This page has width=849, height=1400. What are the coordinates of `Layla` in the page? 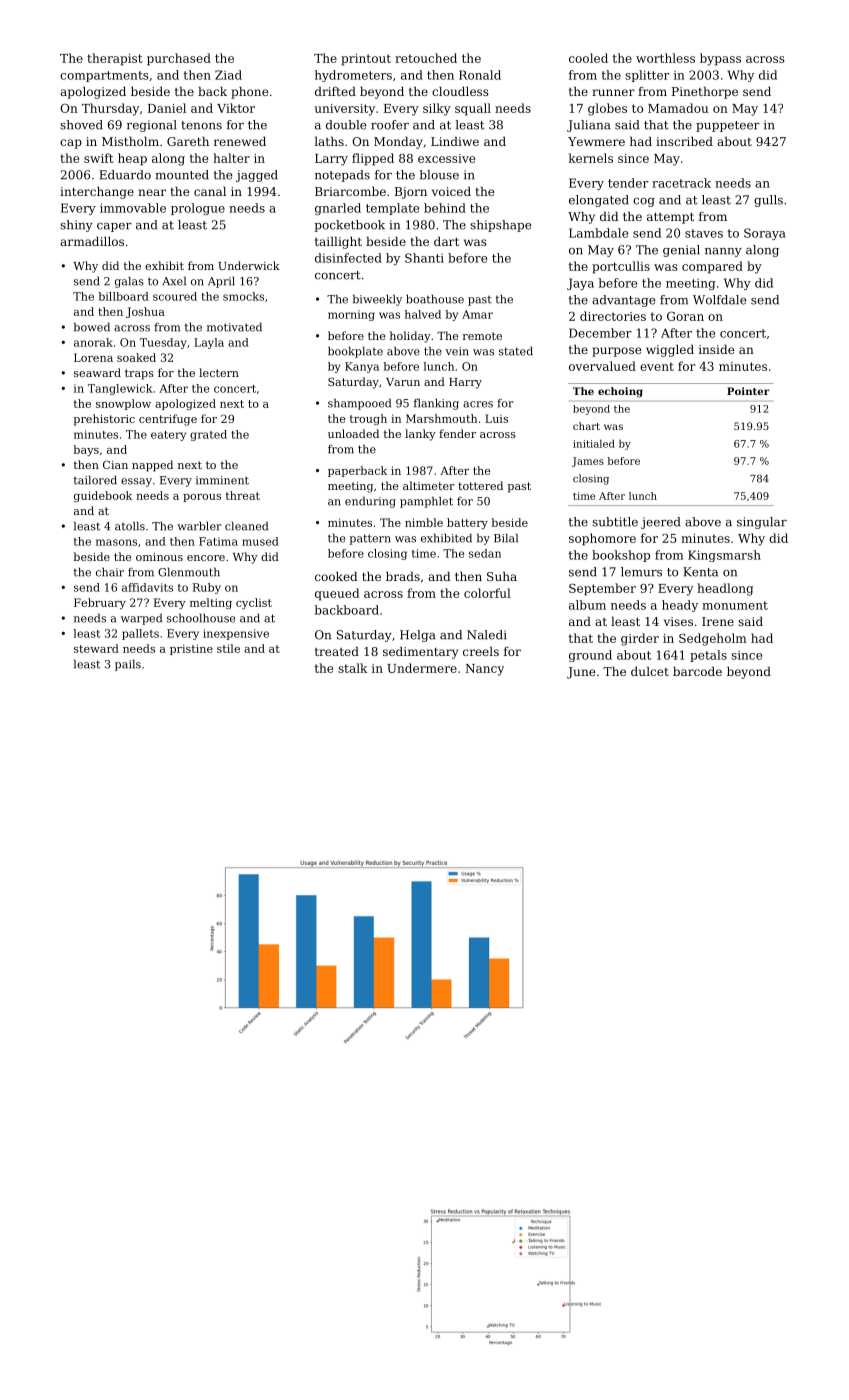 It's located at (209, 343).
